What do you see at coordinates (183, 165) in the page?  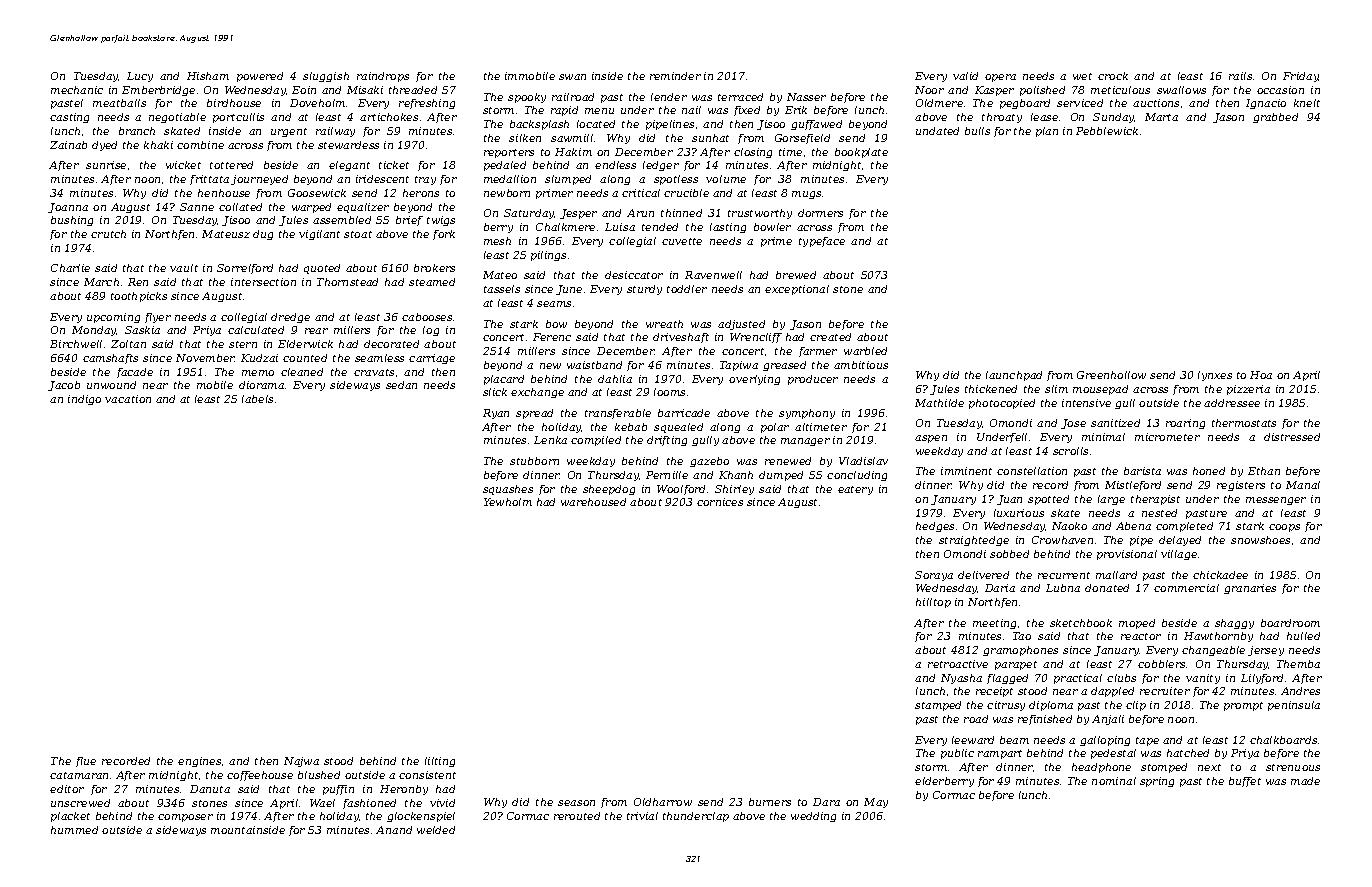 I see `wicket` at bounding box center [183, 165].
